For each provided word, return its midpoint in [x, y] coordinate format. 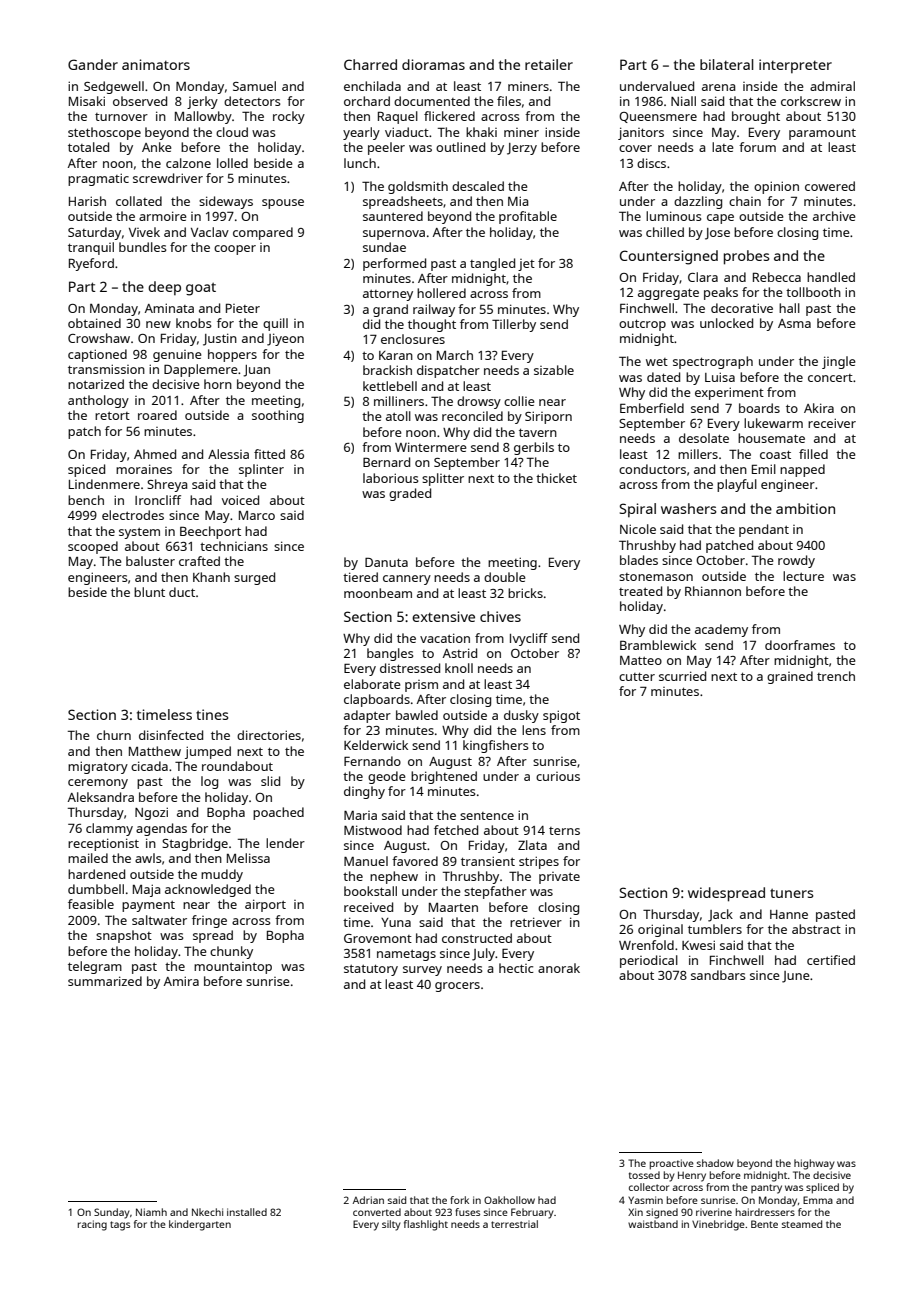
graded [410, 494]
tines [212, 714]
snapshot [124, 936]
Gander [93, 64]
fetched [456, 830]
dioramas [433, 64]
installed [247, 1212]
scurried [682, 676]
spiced [86, 470]
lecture [803, 576]
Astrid [460, 653]
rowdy [796, 561]
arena [718, 87]
